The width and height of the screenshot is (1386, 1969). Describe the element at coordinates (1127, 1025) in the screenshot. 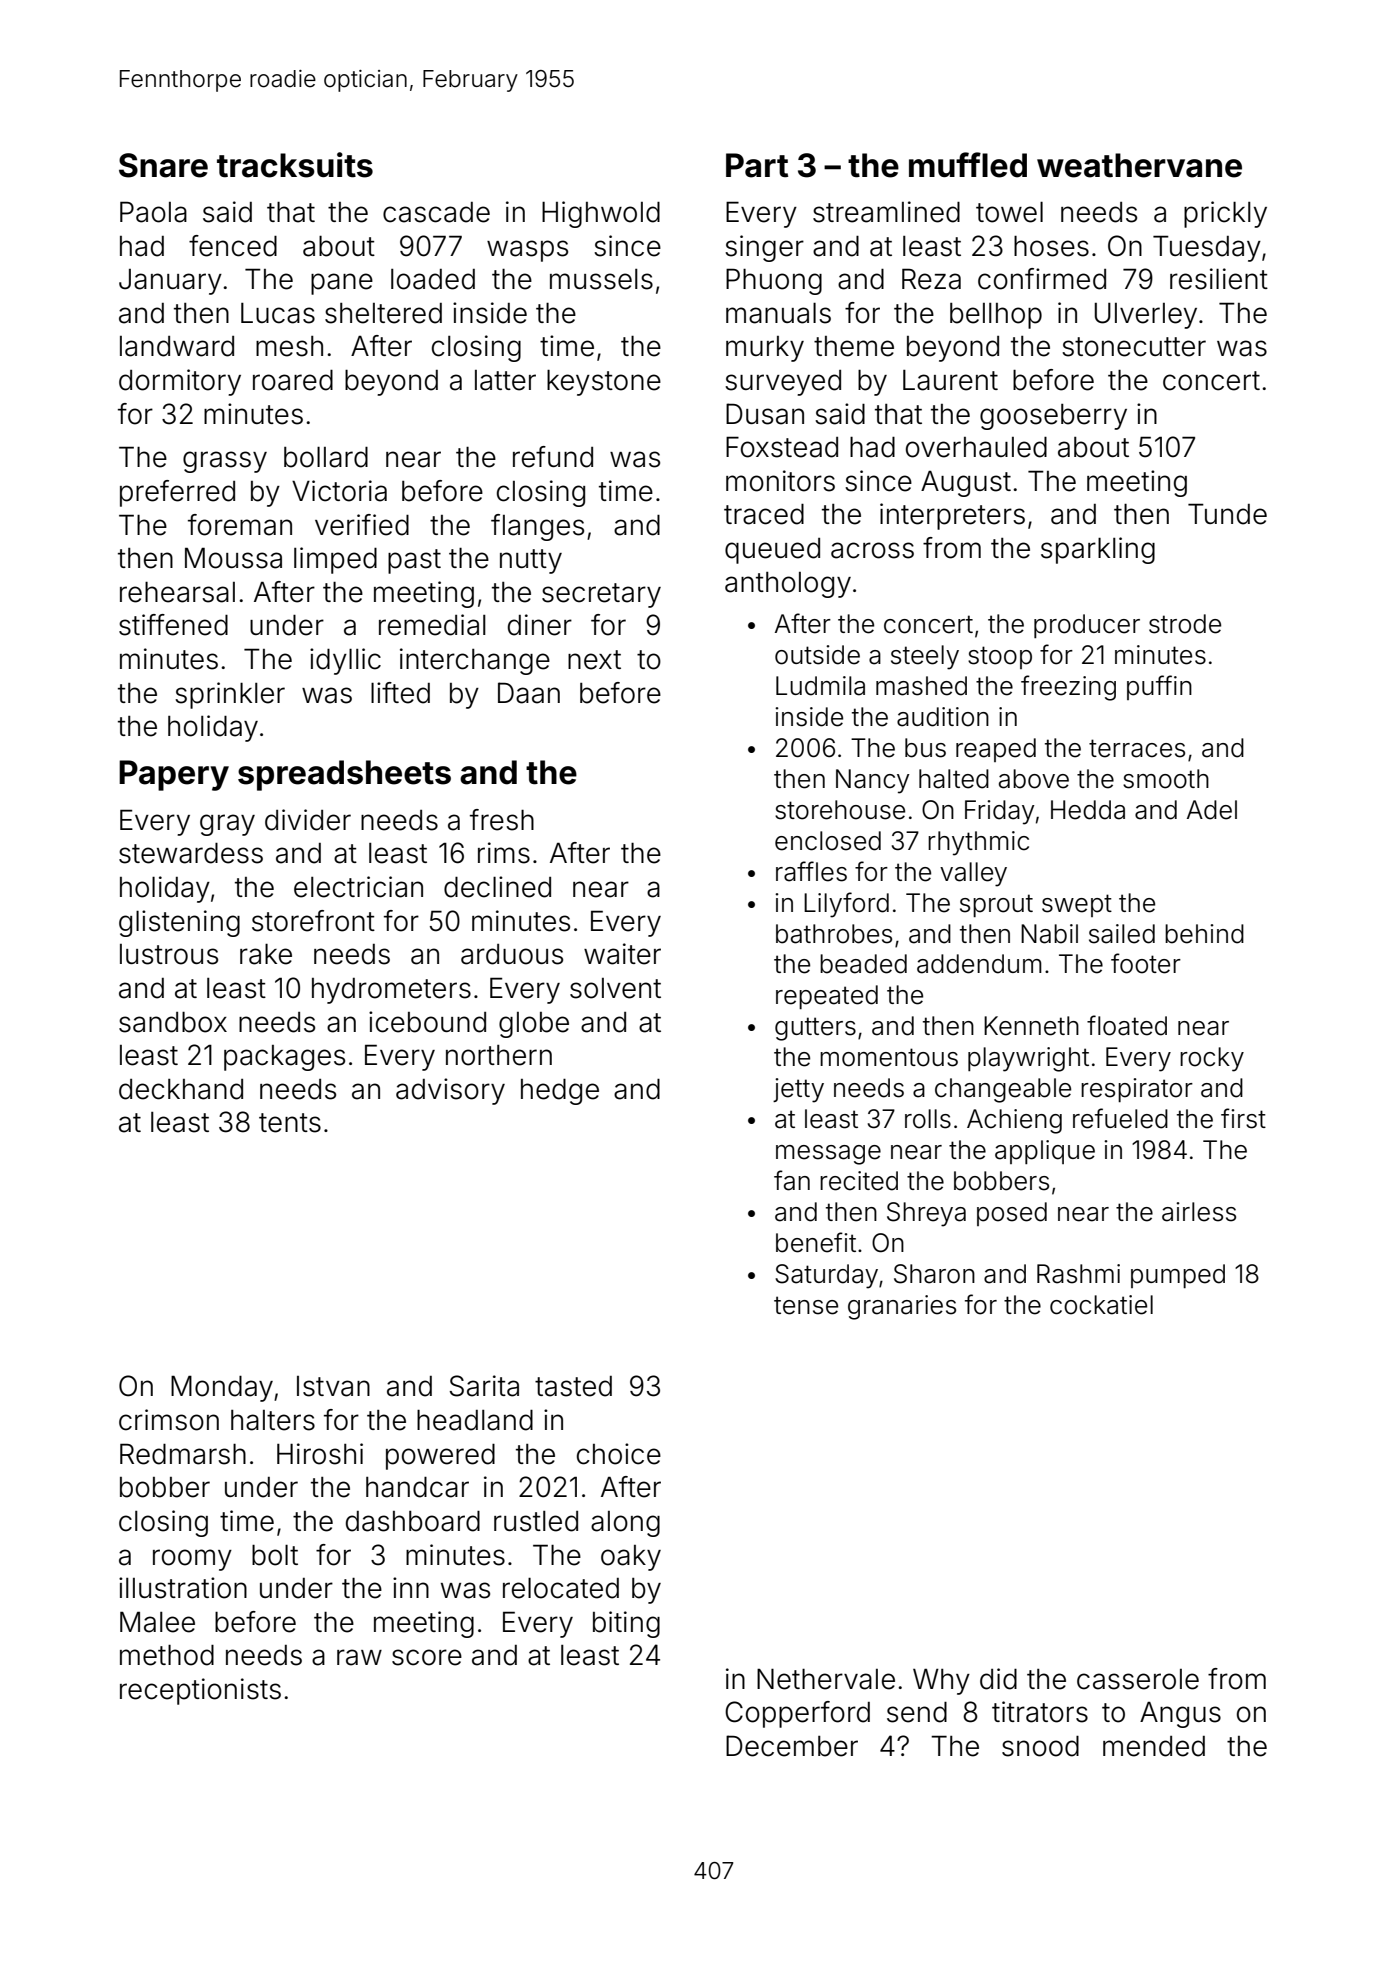

I see `floated` at that location.
